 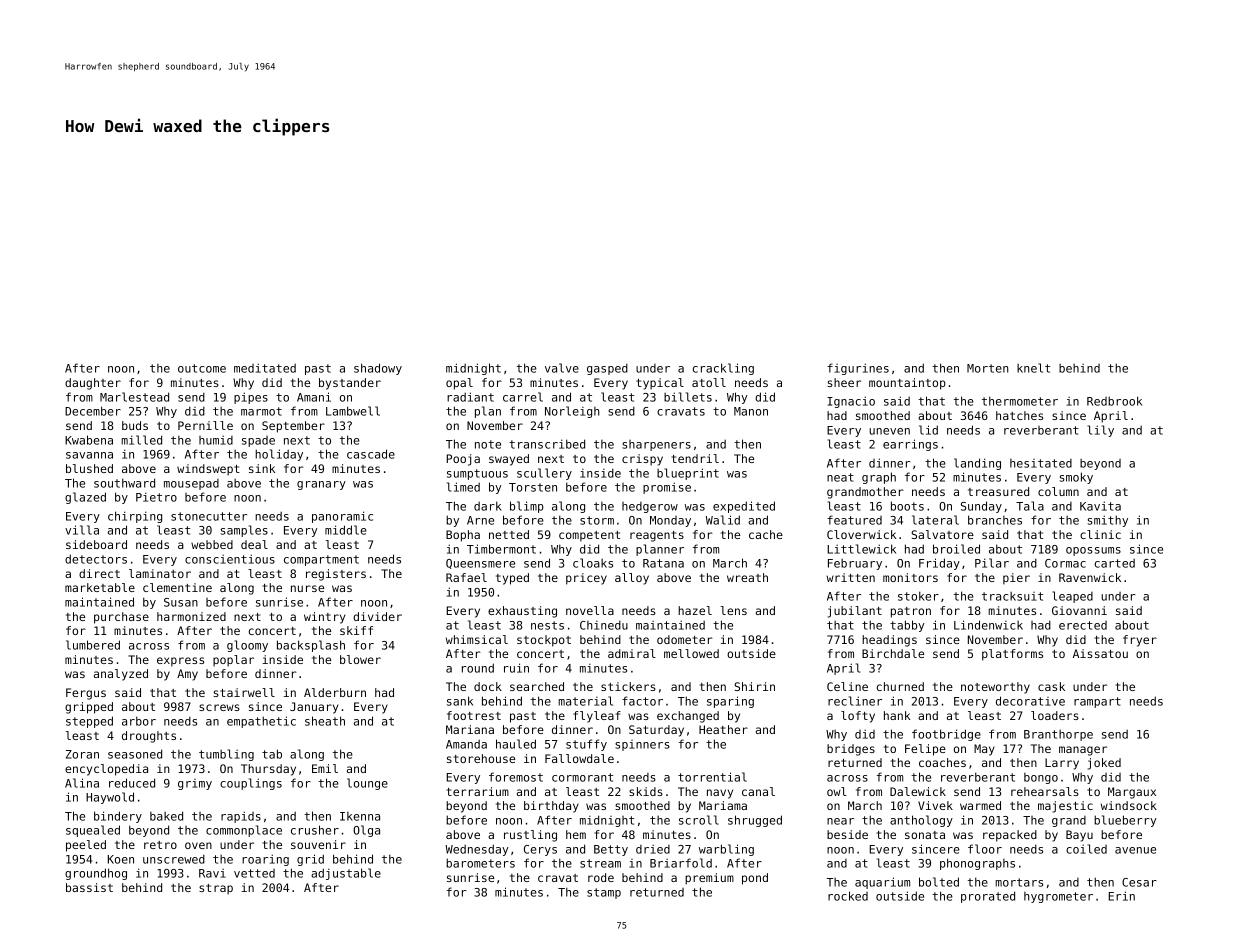 I want to click on knelt, so click(x=1033, y=368).
